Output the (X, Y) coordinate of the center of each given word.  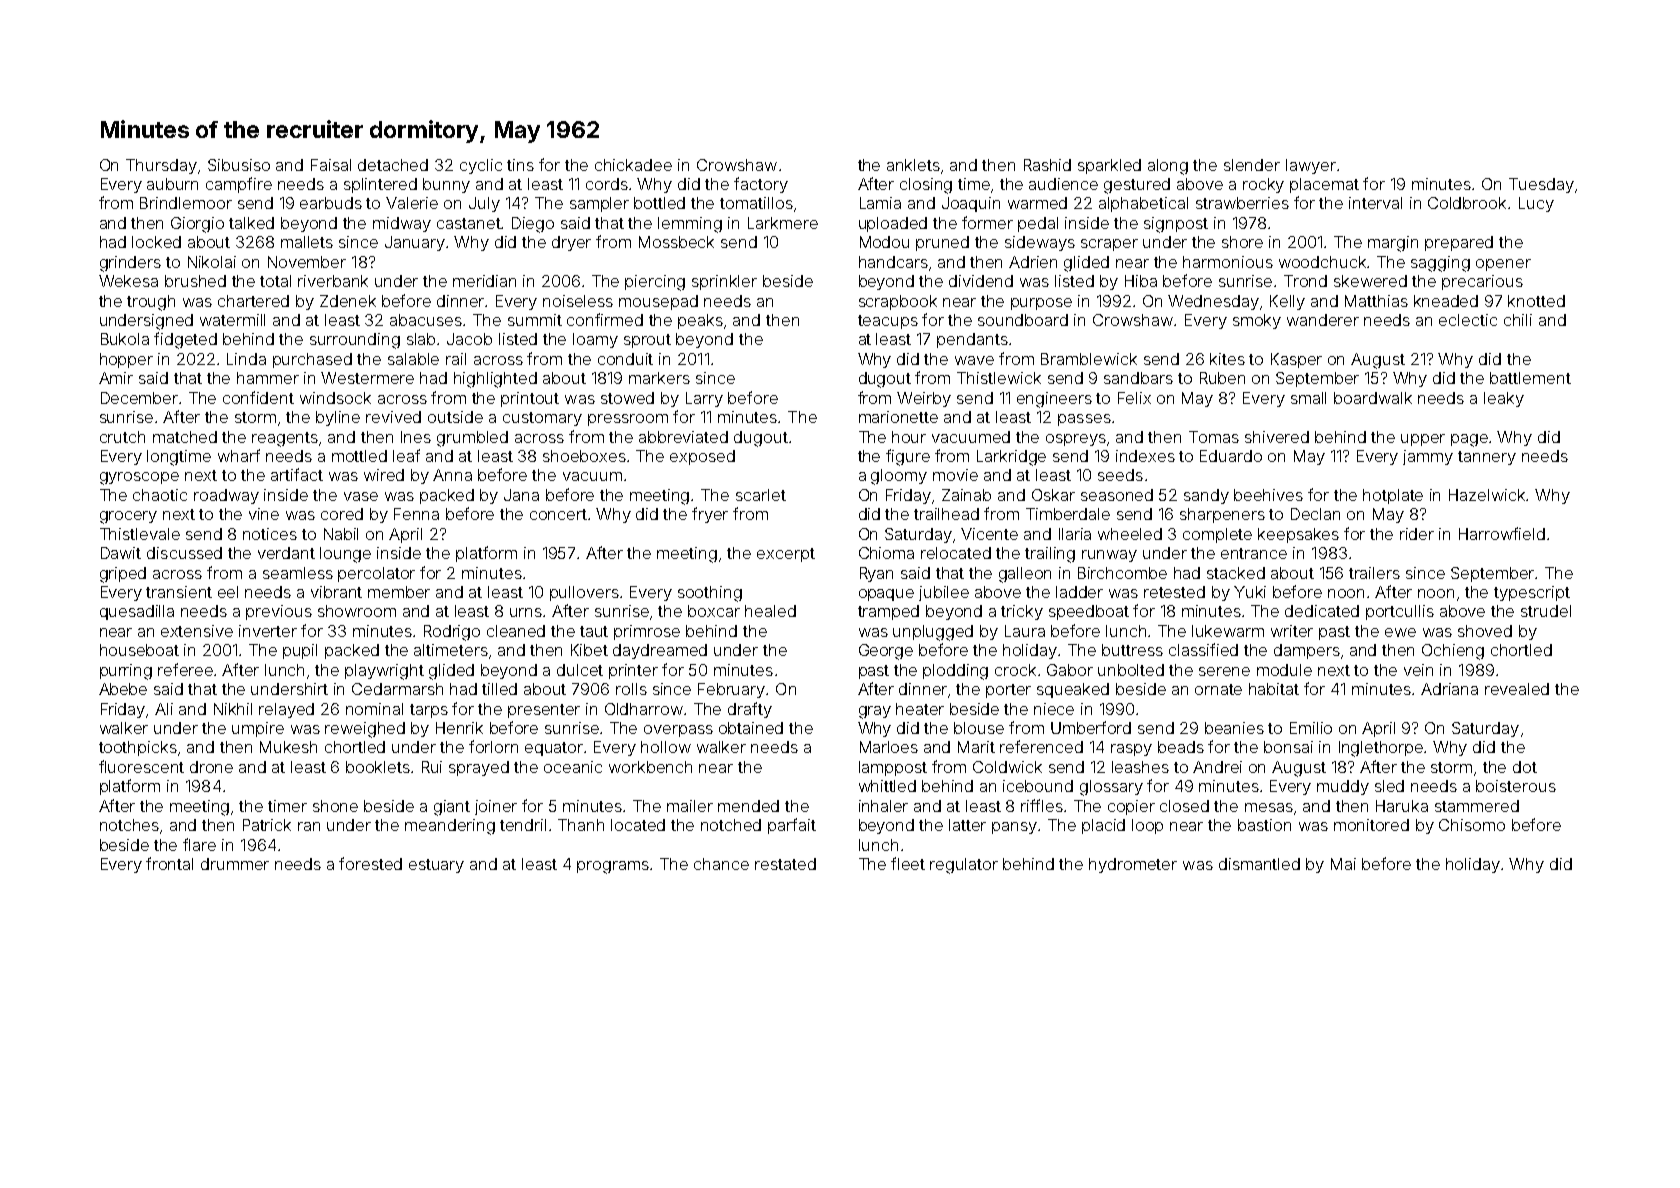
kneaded (1446, 301)
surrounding (355, 341)
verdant (286, 553)
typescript (1532, 593)
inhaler (883, 806)
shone (335, 806)
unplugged (933, 633)
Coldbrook (1467, 203)
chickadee (633, 165)
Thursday (161, 166)
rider (1417, 534)
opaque (886, 595)
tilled (499, 689)
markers (659, 378)
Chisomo (1472, 825)
